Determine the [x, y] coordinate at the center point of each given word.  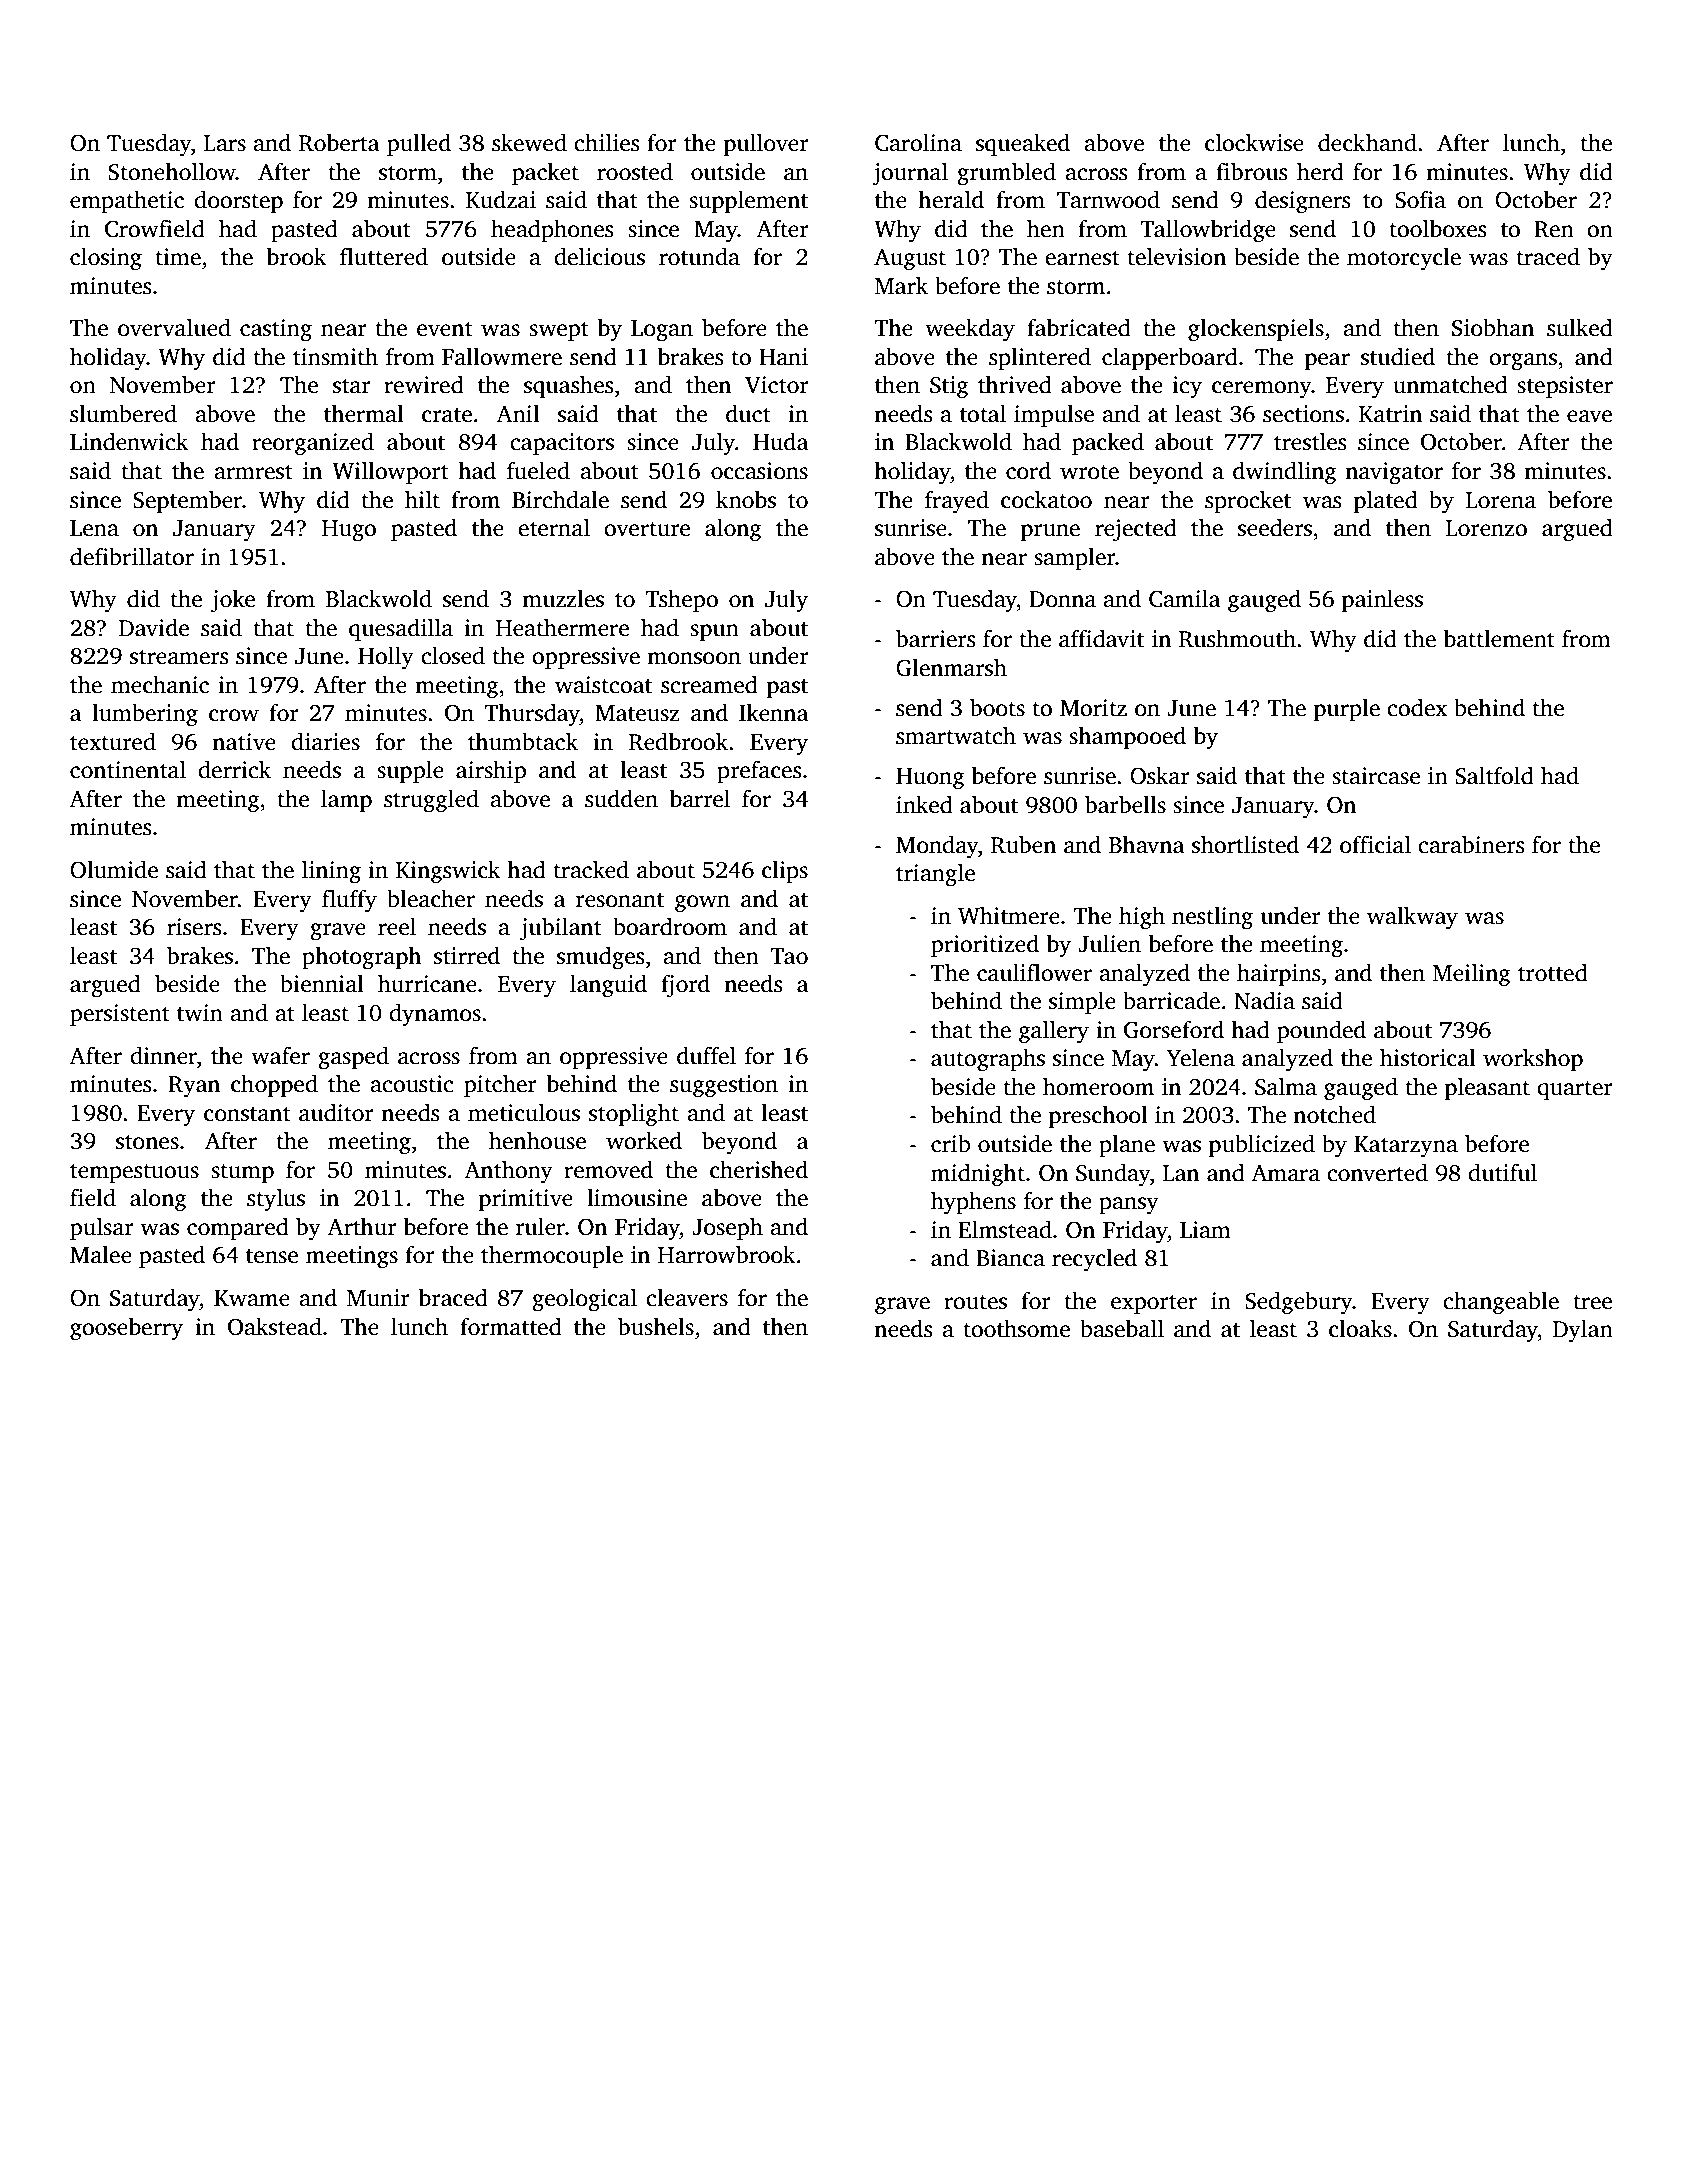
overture [647, 529]
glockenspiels [1256, 330]
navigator [1394, 473]
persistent [120, 1015]
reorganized [313, 444]
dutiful [1502, 1172]
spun [714, 632]
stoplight [634, 1115]
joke [233, 601]
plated [1386, 501]
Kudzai [501, 199]
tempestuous [134, 1173]
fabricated [1079, 327]
